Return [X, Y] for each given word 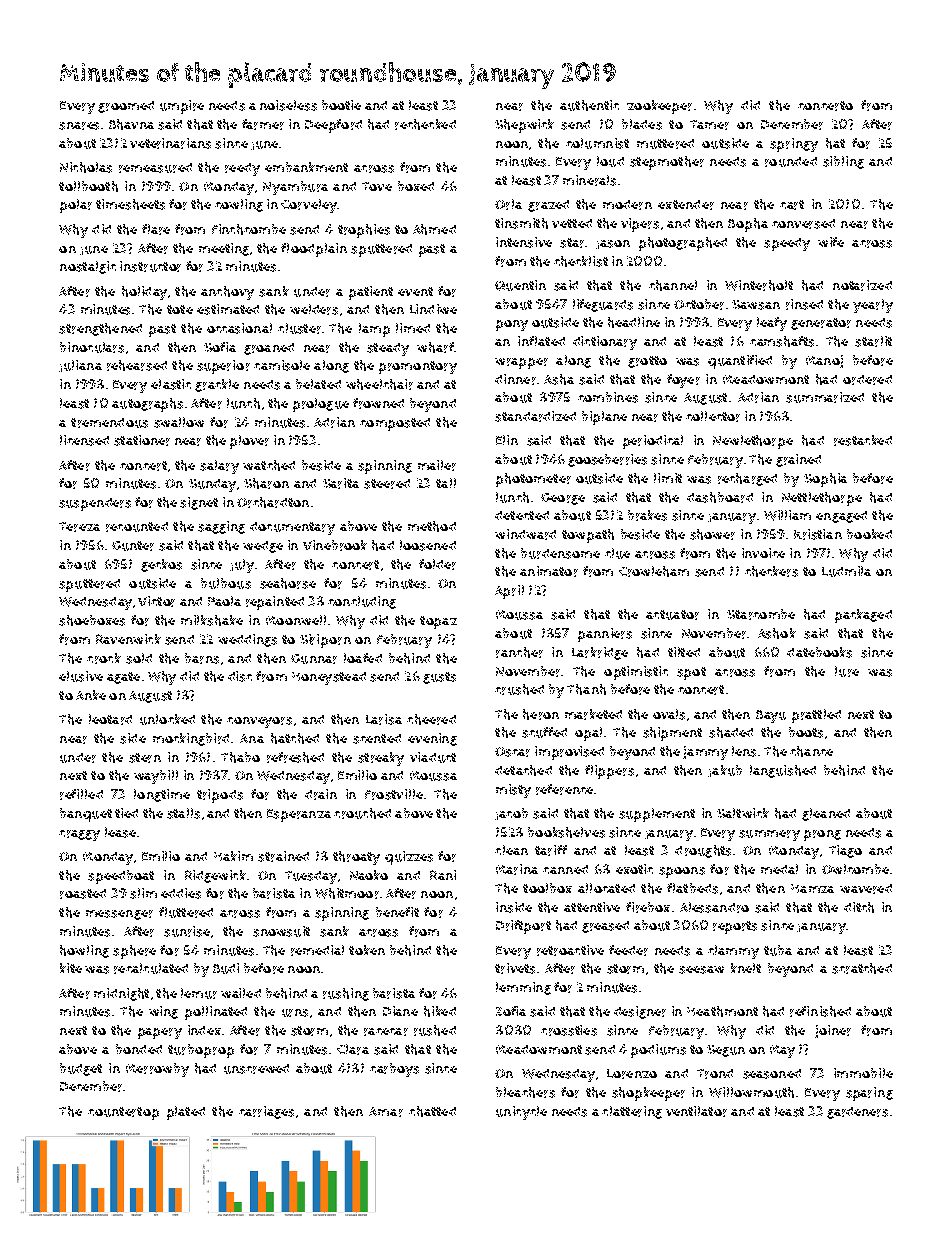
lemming [523, 988]
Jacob [511, 814]
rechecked [425, 124]
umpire [182, 107]
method [432, 526]
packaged [863, 616]
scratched [862, 968]
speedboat [121, 877]
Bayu [771, 716]
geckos [161, 565]
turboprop [201, 1051]
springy [794, 145]
